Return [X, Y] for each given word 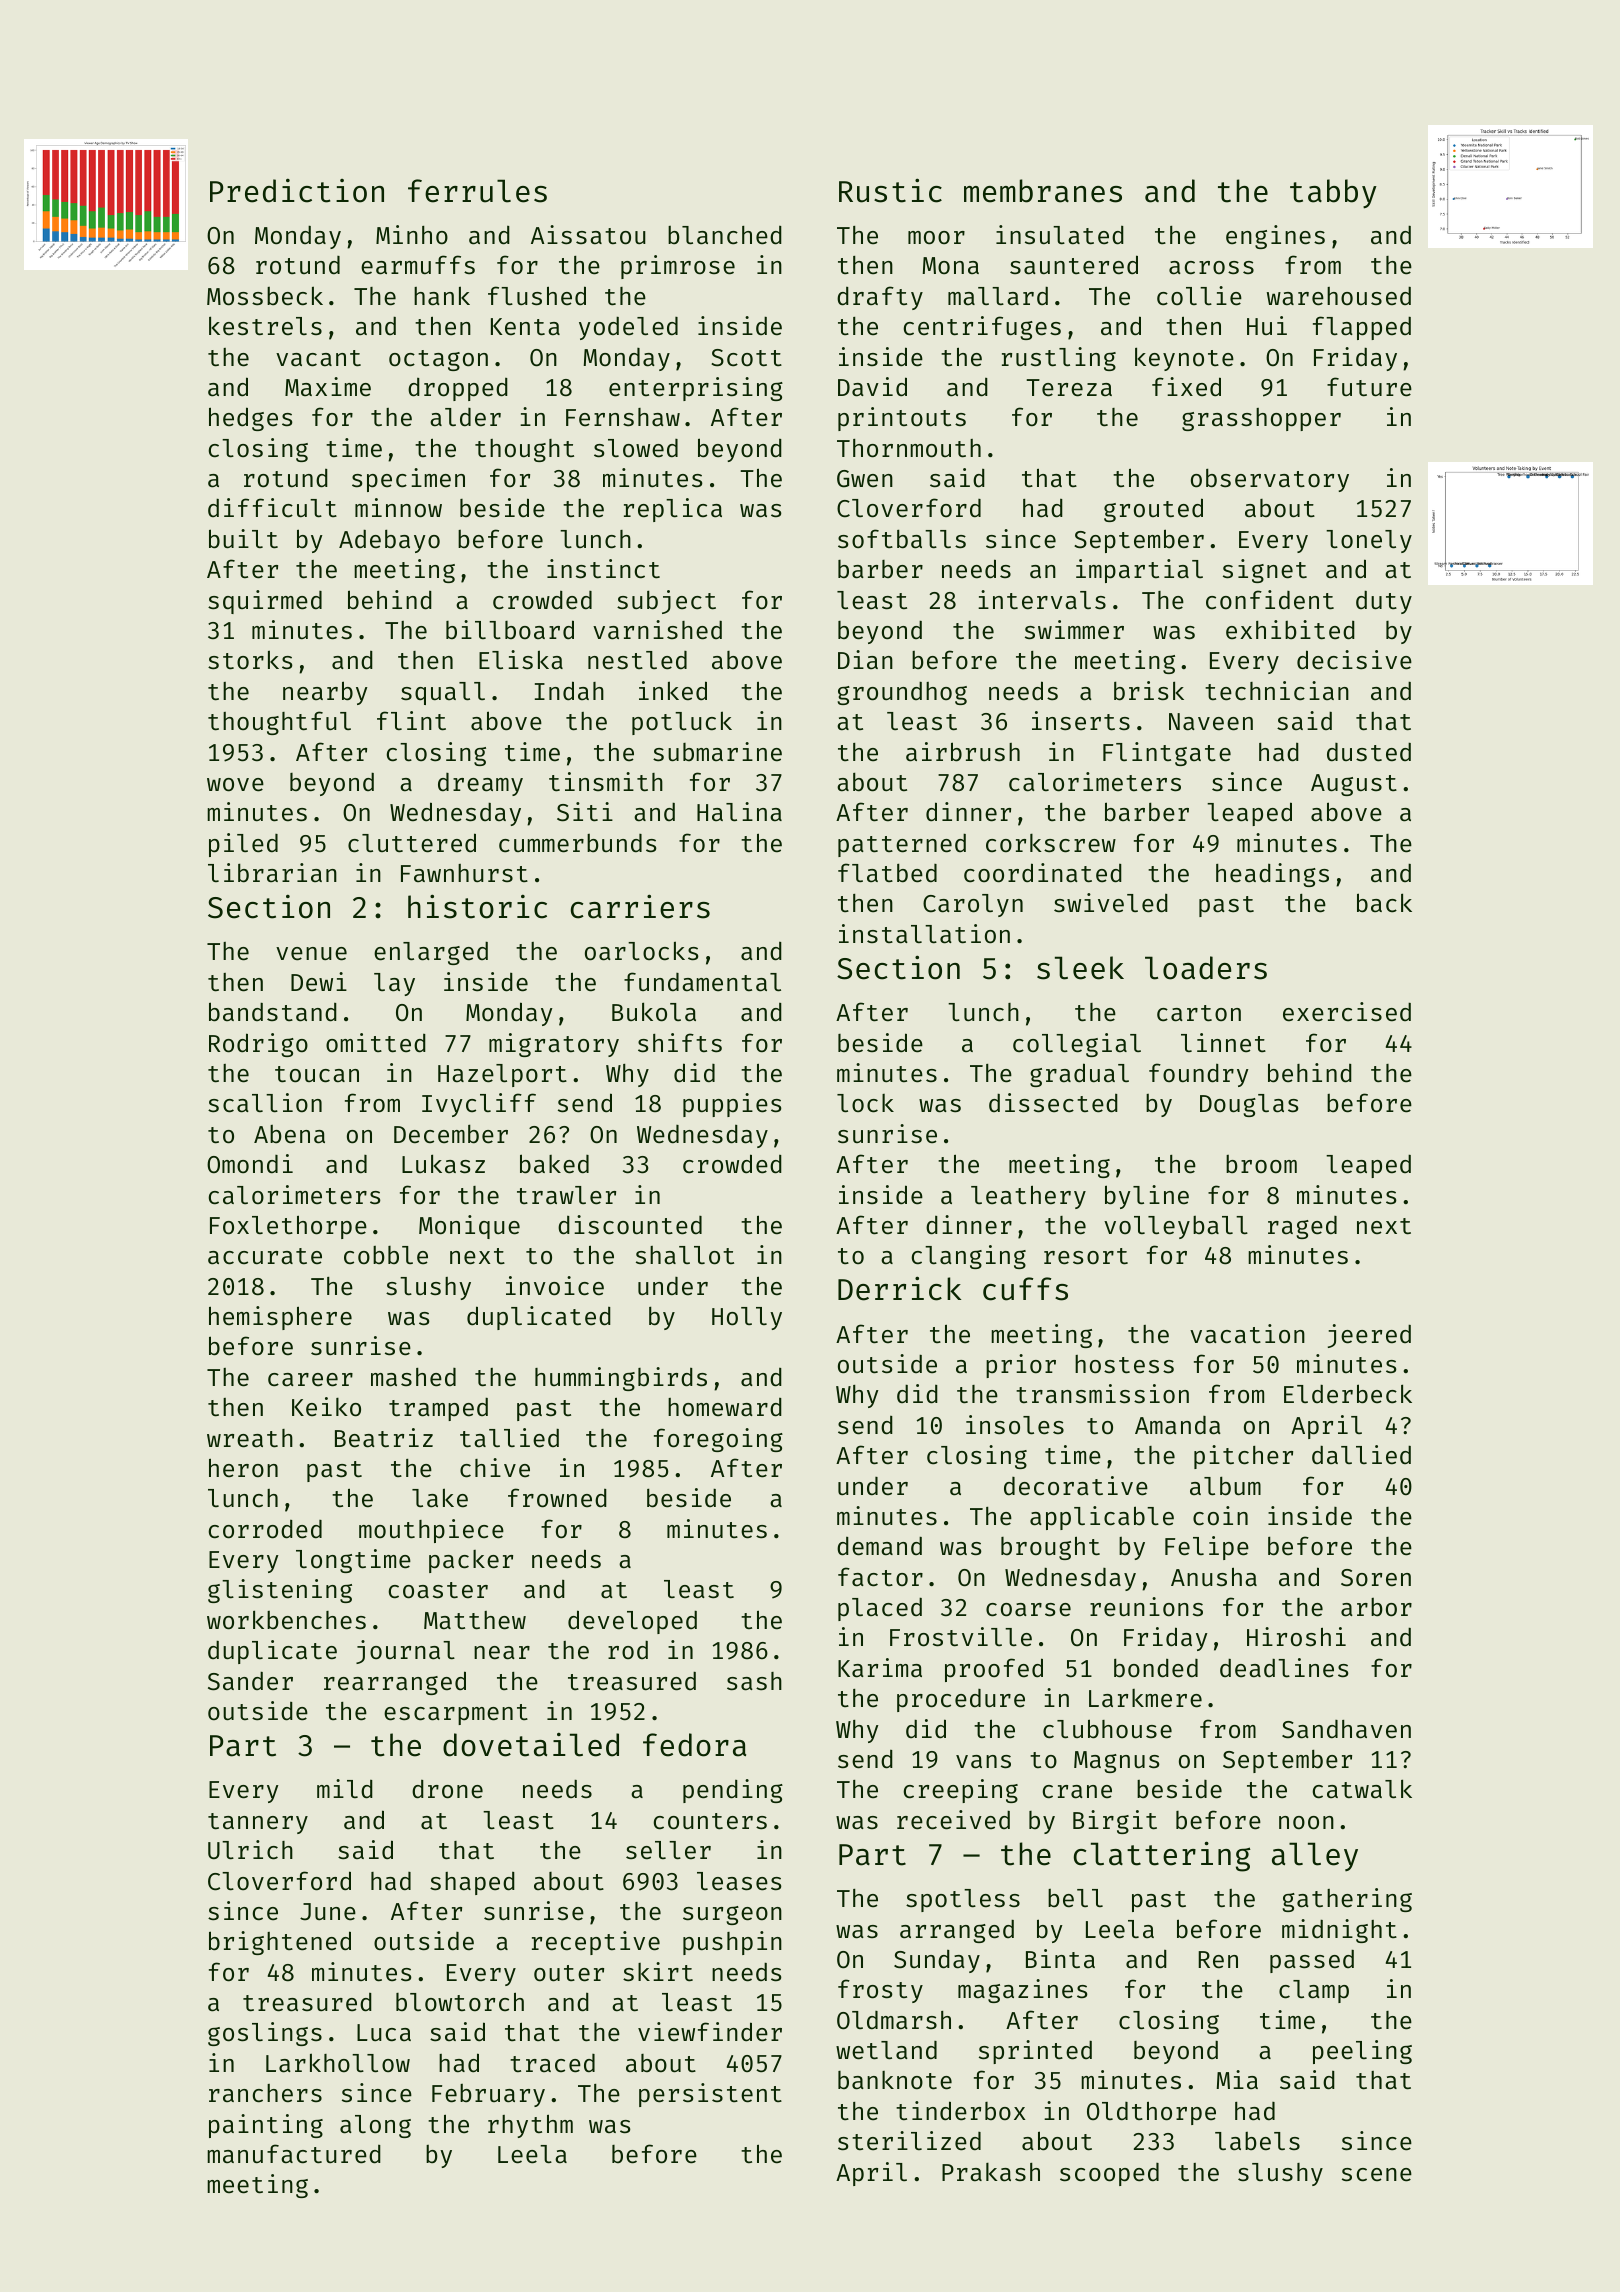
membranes [1043, 191]
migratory [554, 1045]
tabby [1333, 194]
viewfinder [710, 2032]
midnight [1339, 1931]
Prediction [297, 191]
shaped [472, 1883]
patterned [902, 845]
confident [1270, 600]
